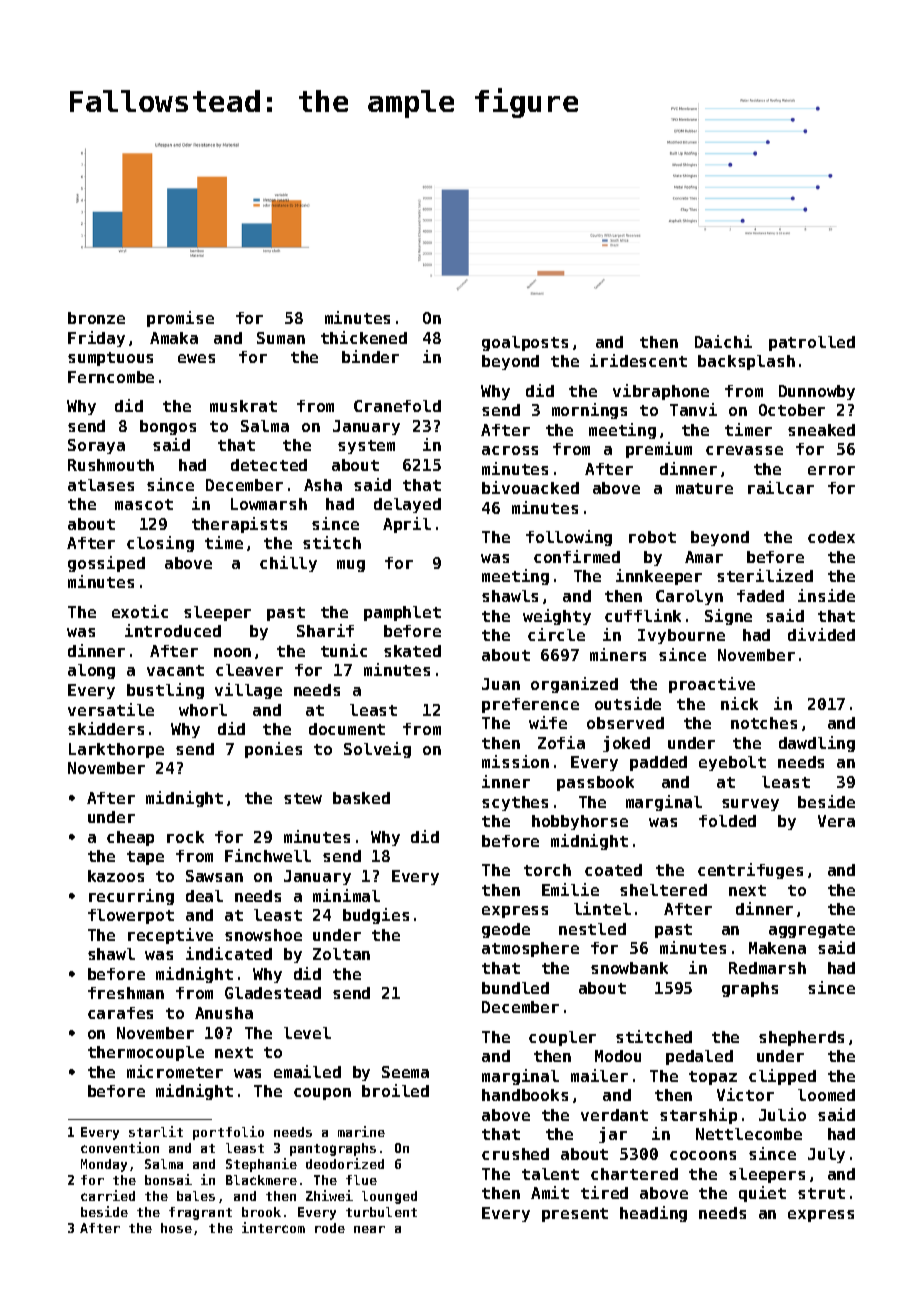 The image size is (924, 1308). I want to click on railcar, so click(781, 487).
